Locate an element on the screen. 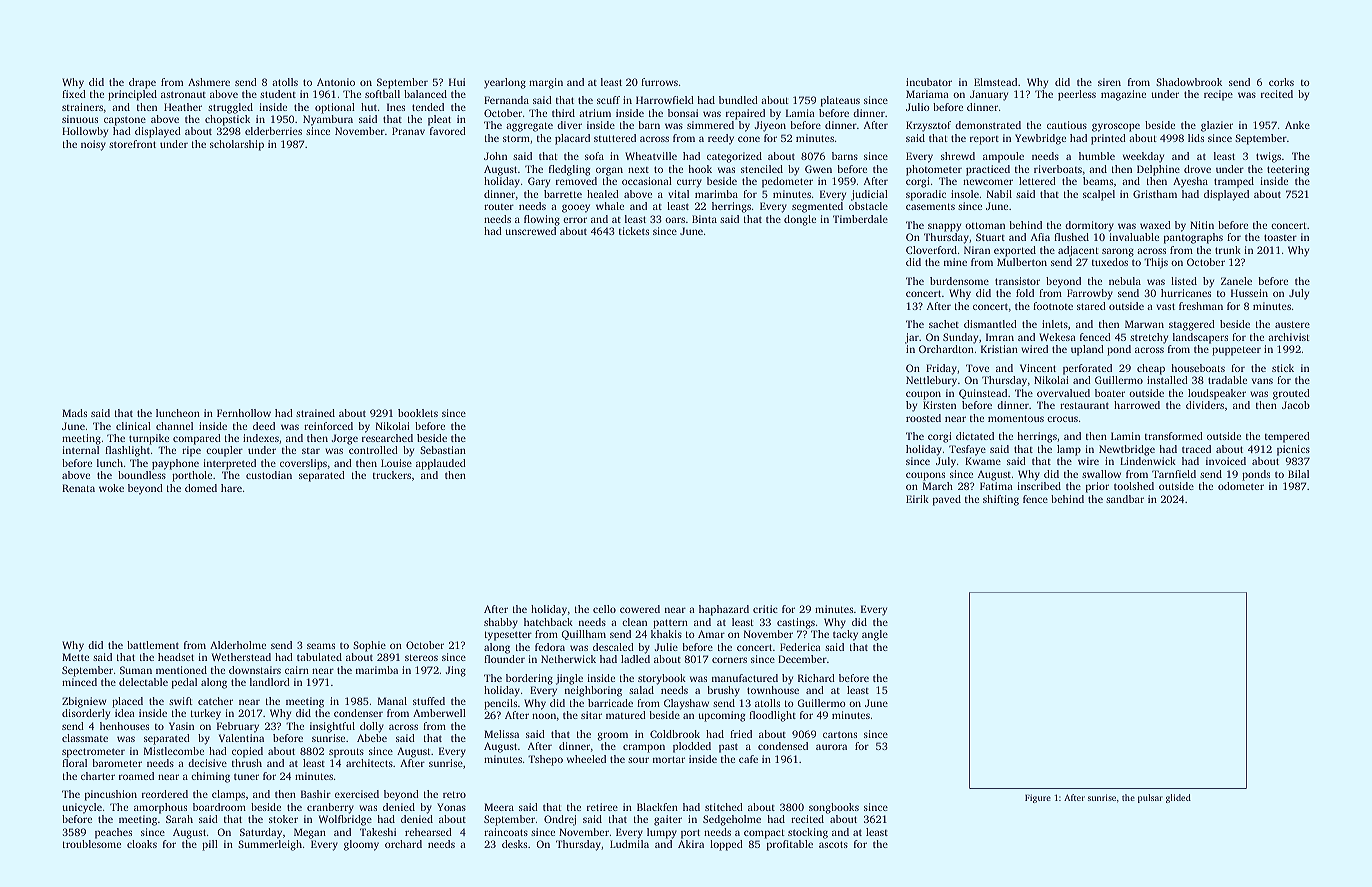 The image size is (1372, 887). Mads is located at coordinates (74, 413).
